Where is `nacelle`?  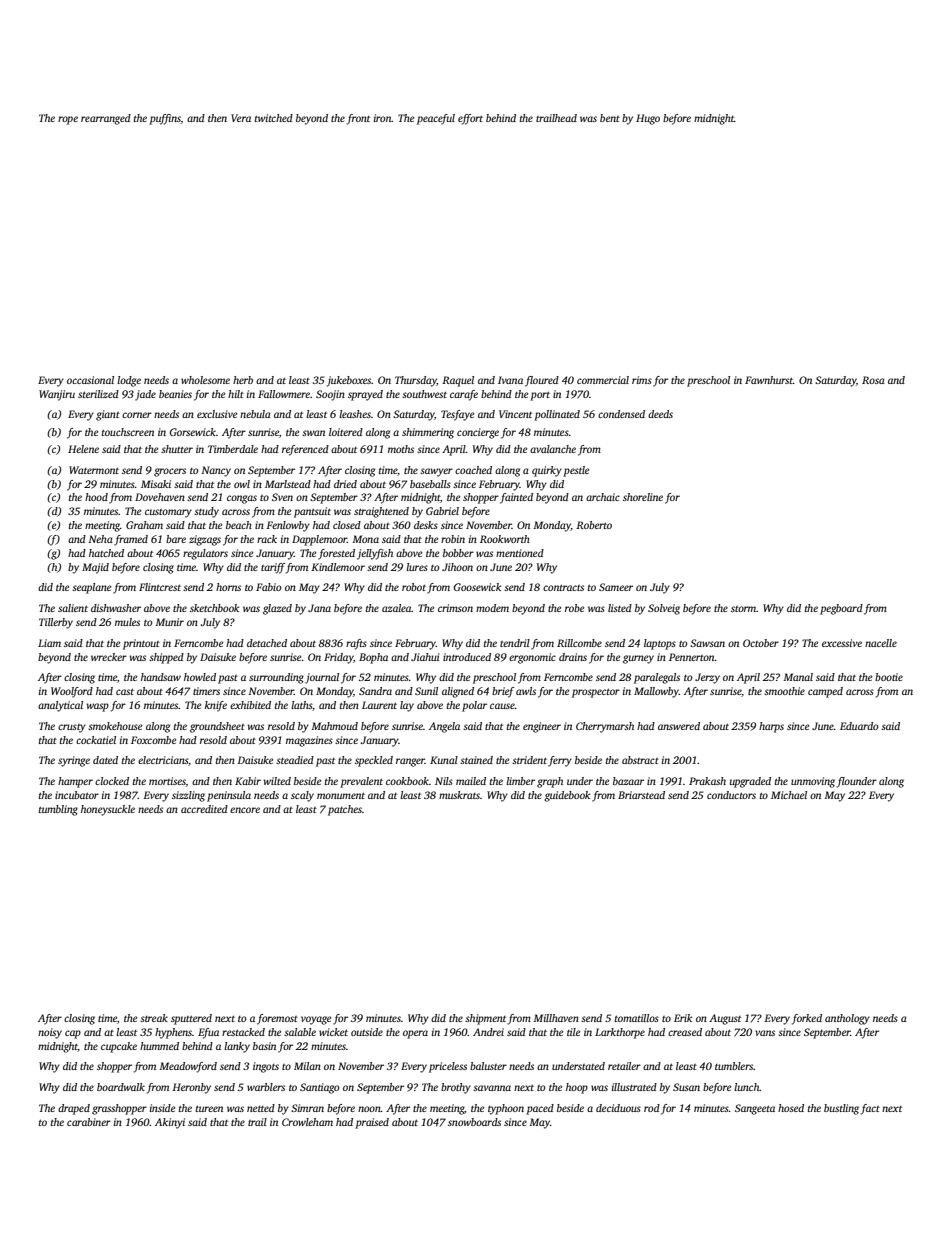
nacelle is located at coordinates (881, 643).
